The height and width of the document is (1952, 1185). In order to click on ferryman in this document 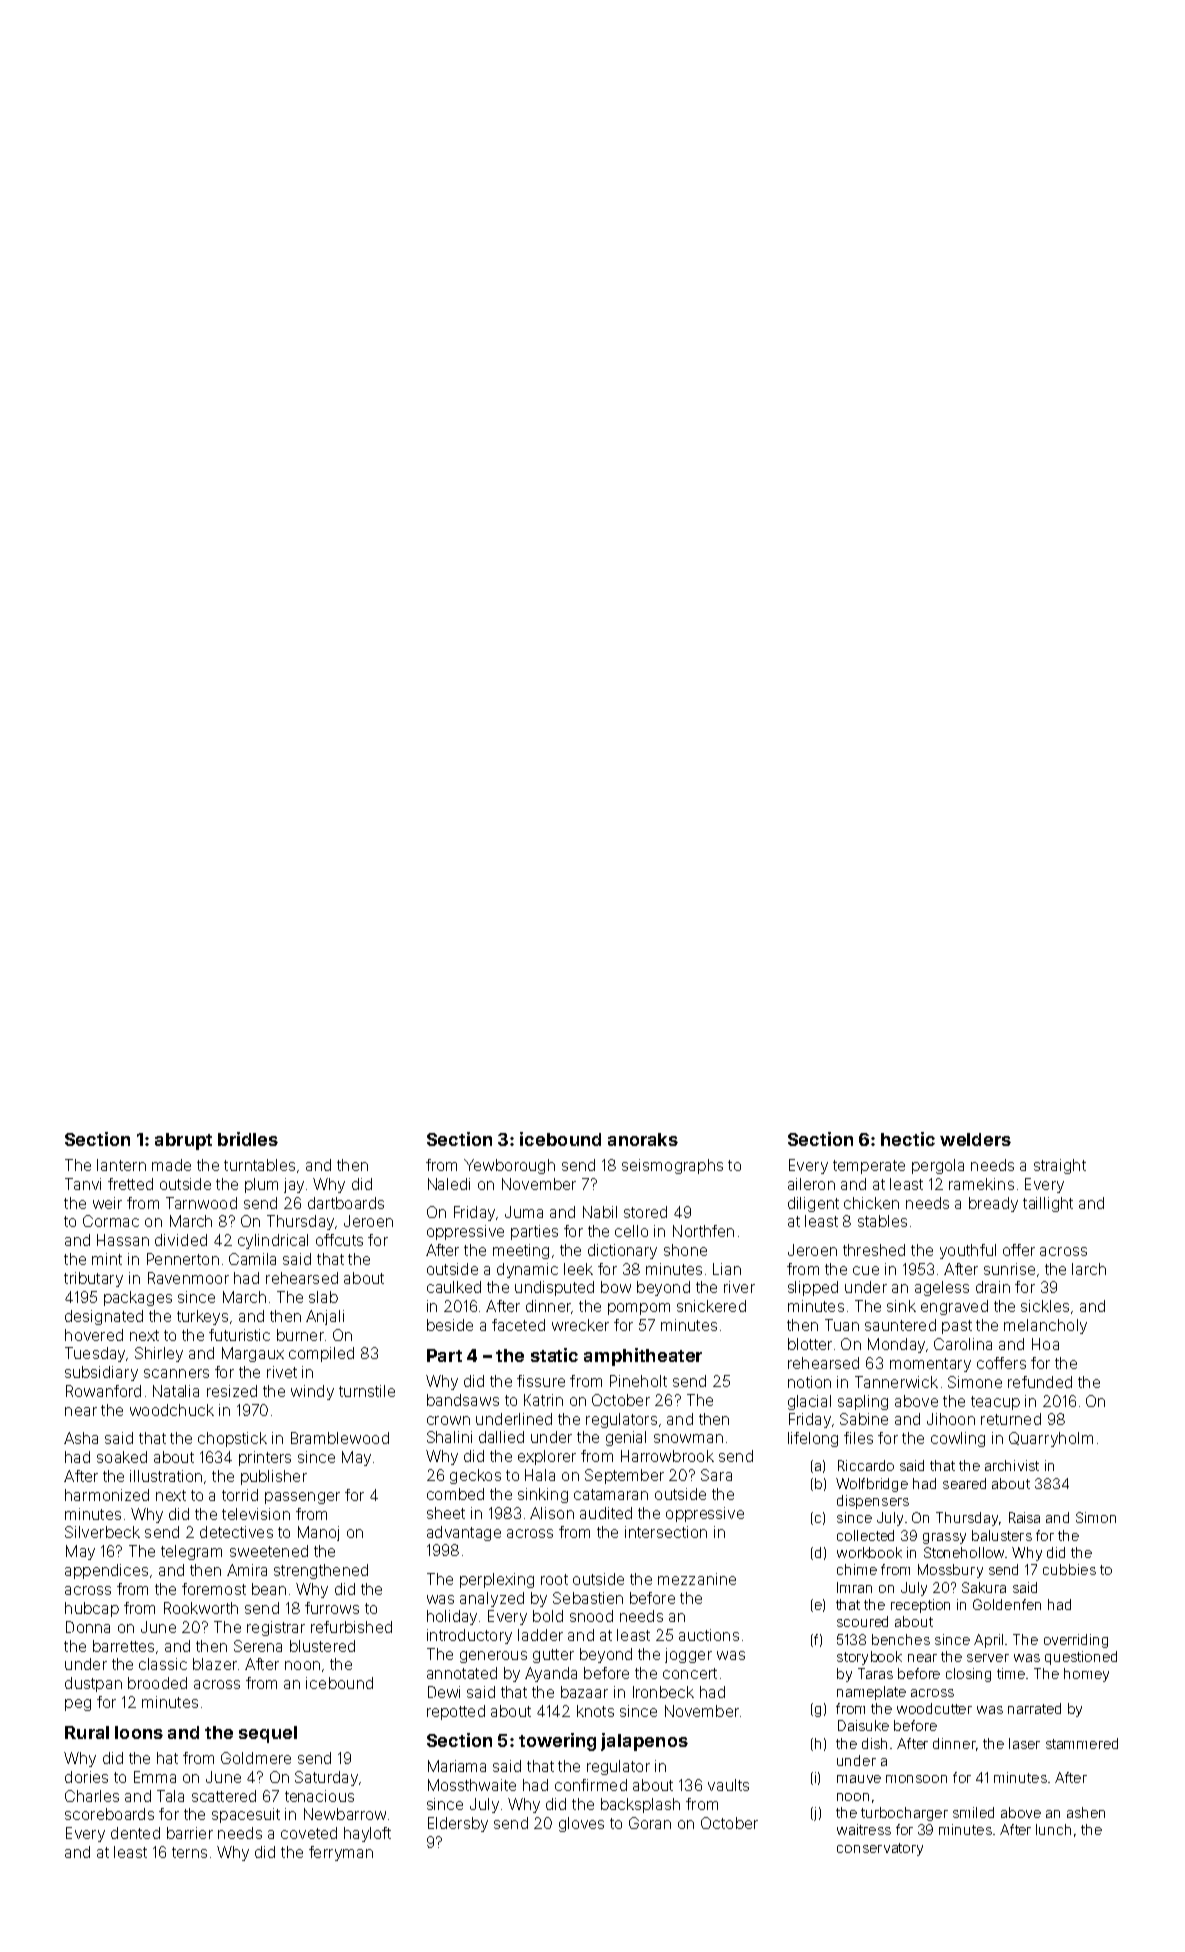, I will do `click(341, 1853)`.
